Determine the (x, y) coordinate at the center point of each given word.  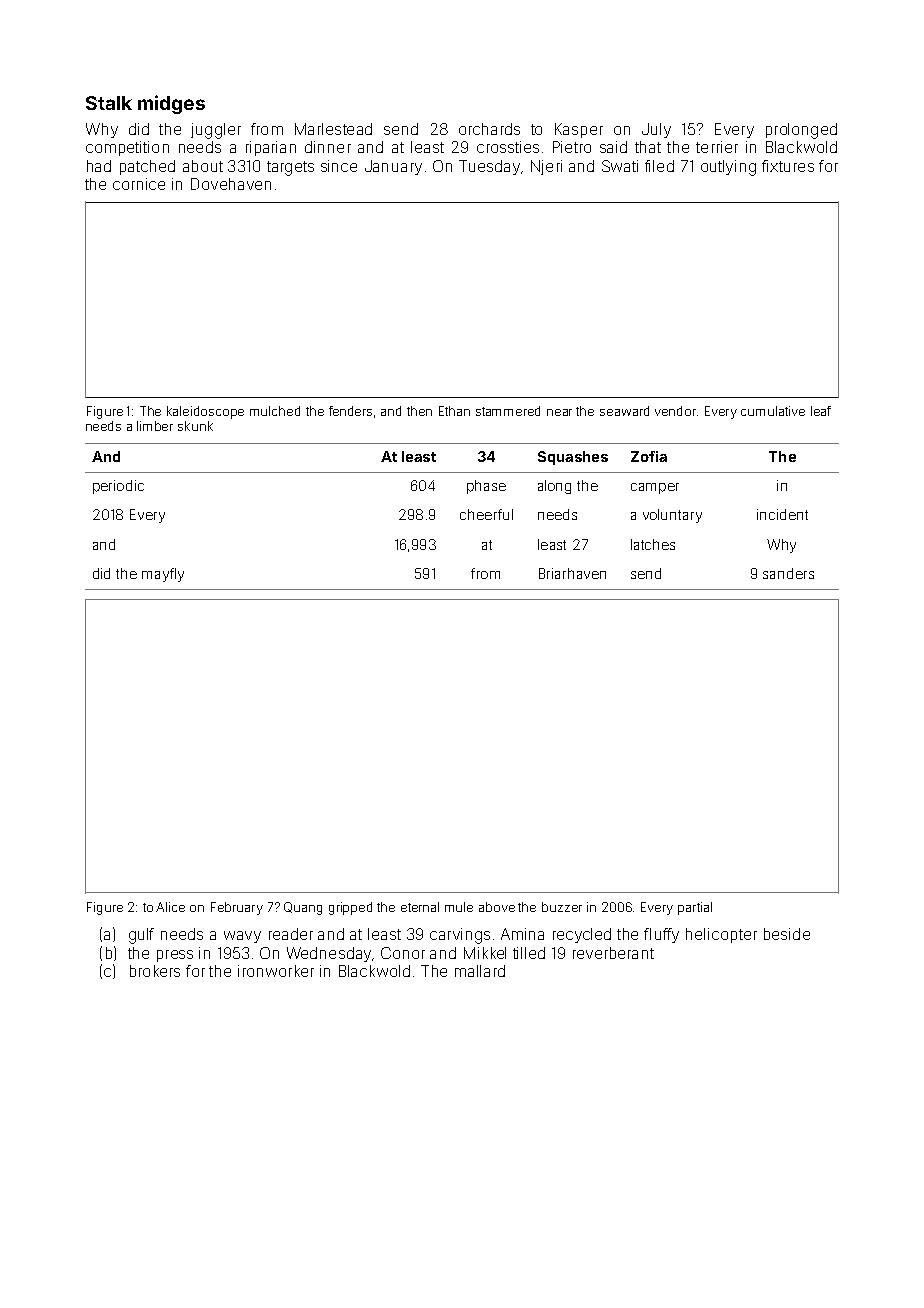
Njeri (546, 167)
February (237, 908)
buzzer (562, 907)
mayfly (163, 575)
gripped (350, 908)
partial (695, 908)
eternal (420, 907)
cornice (139, 184)
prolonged (801, 131)
